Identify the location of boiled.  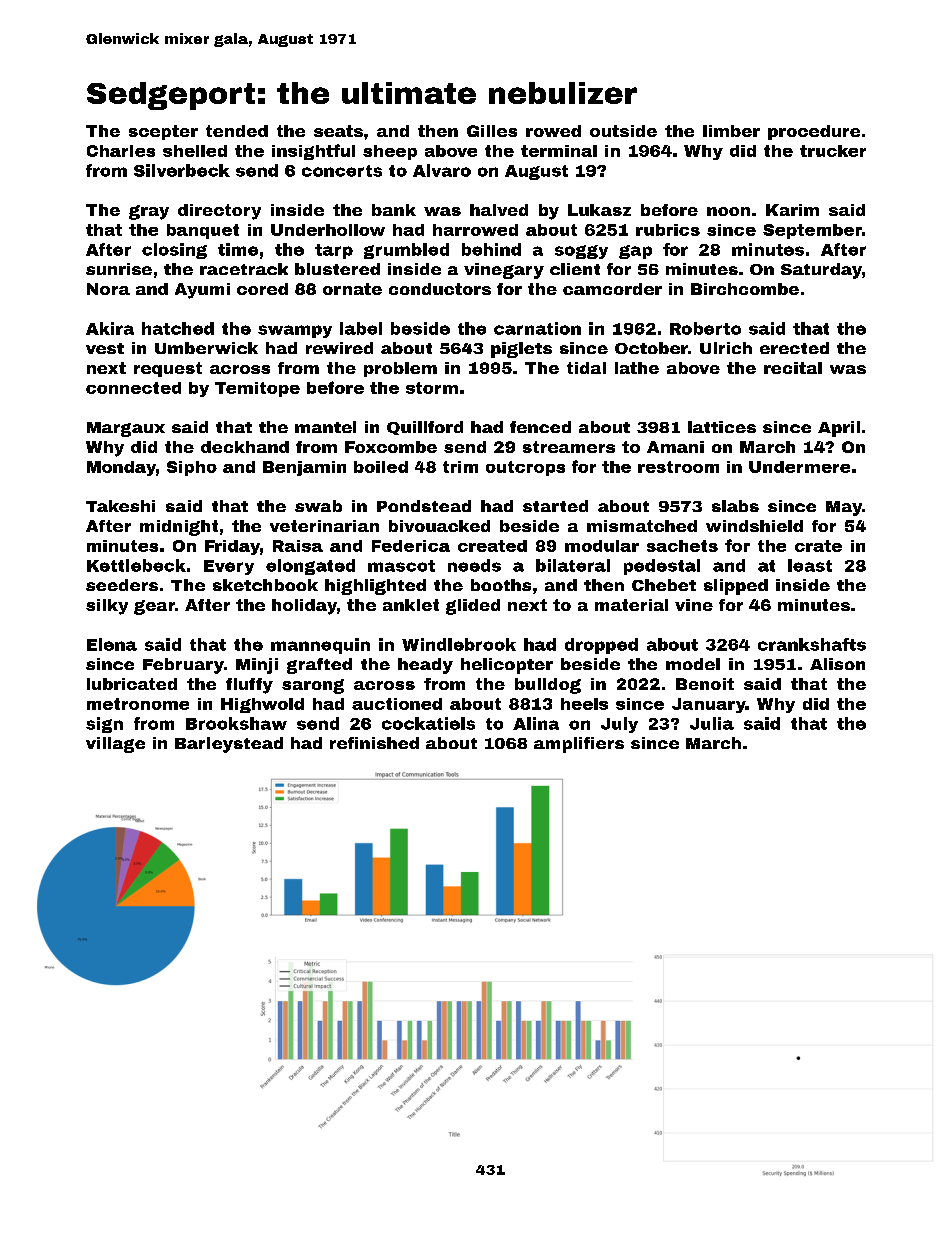
(381, 467).
